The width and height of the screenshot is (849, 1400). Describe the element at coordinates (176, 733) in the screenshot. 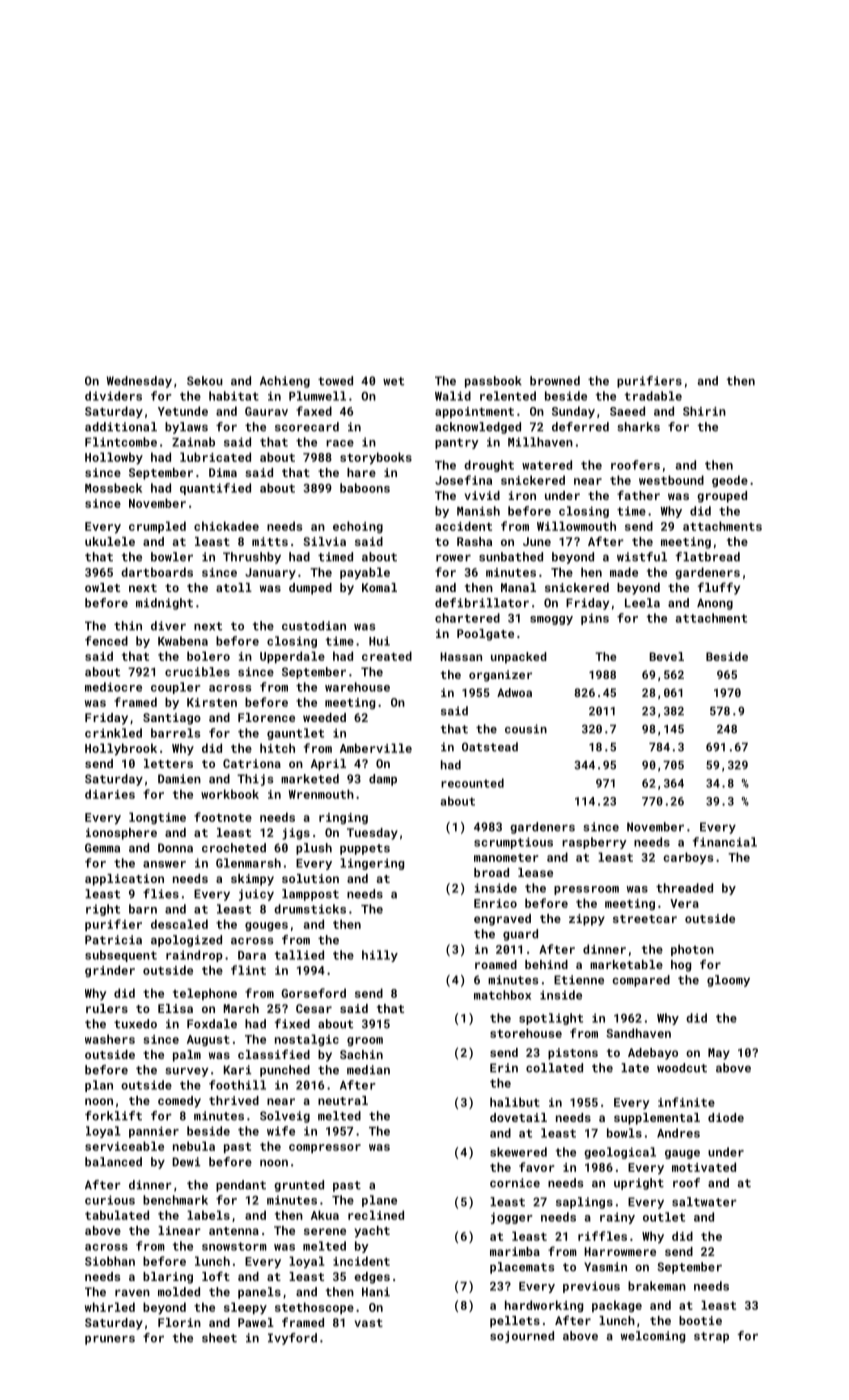

I see `barrels` at that location.
